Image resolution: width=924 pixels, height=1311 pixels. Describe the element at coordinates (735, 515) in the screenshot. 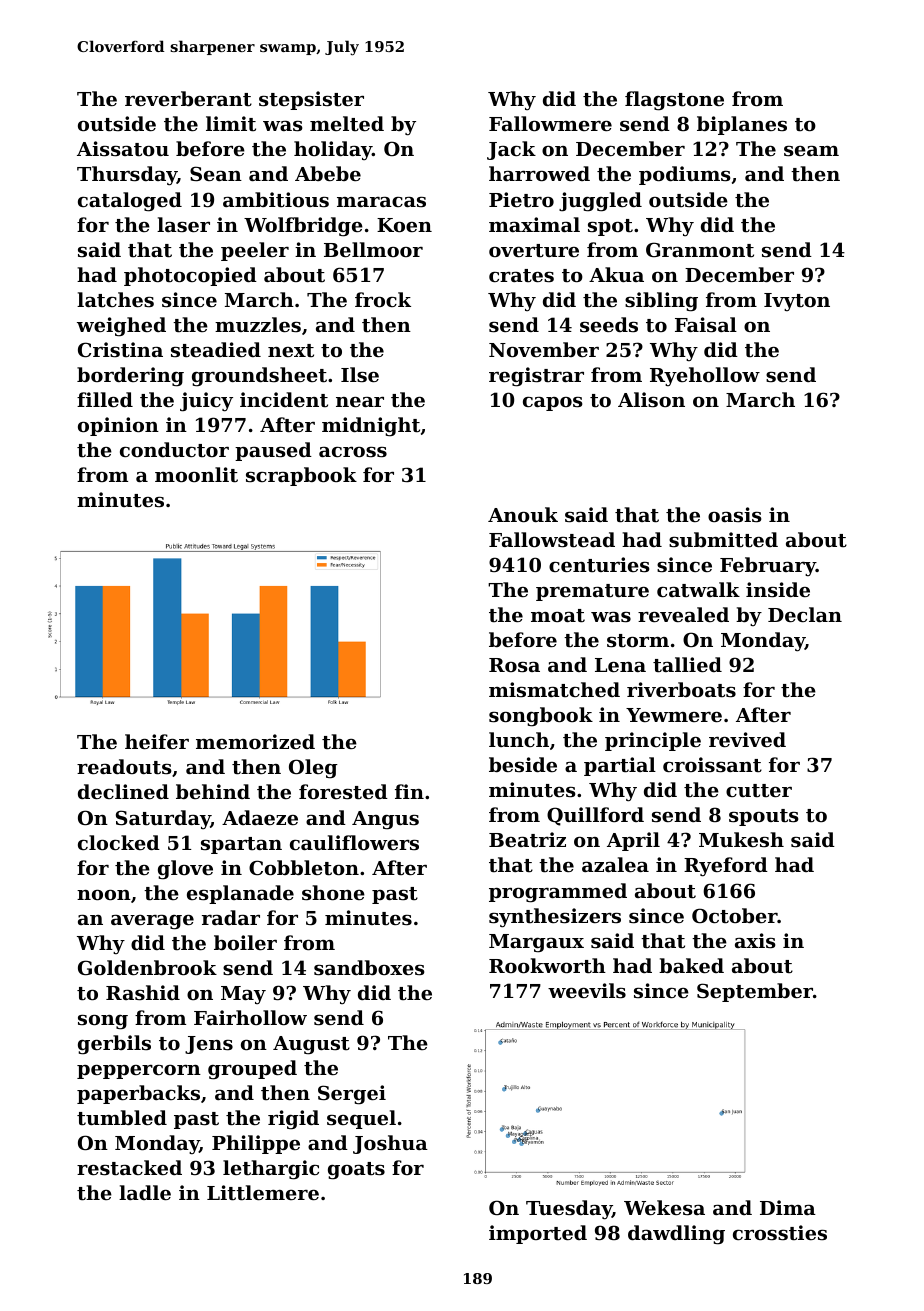

I see `oasis` at that location.
